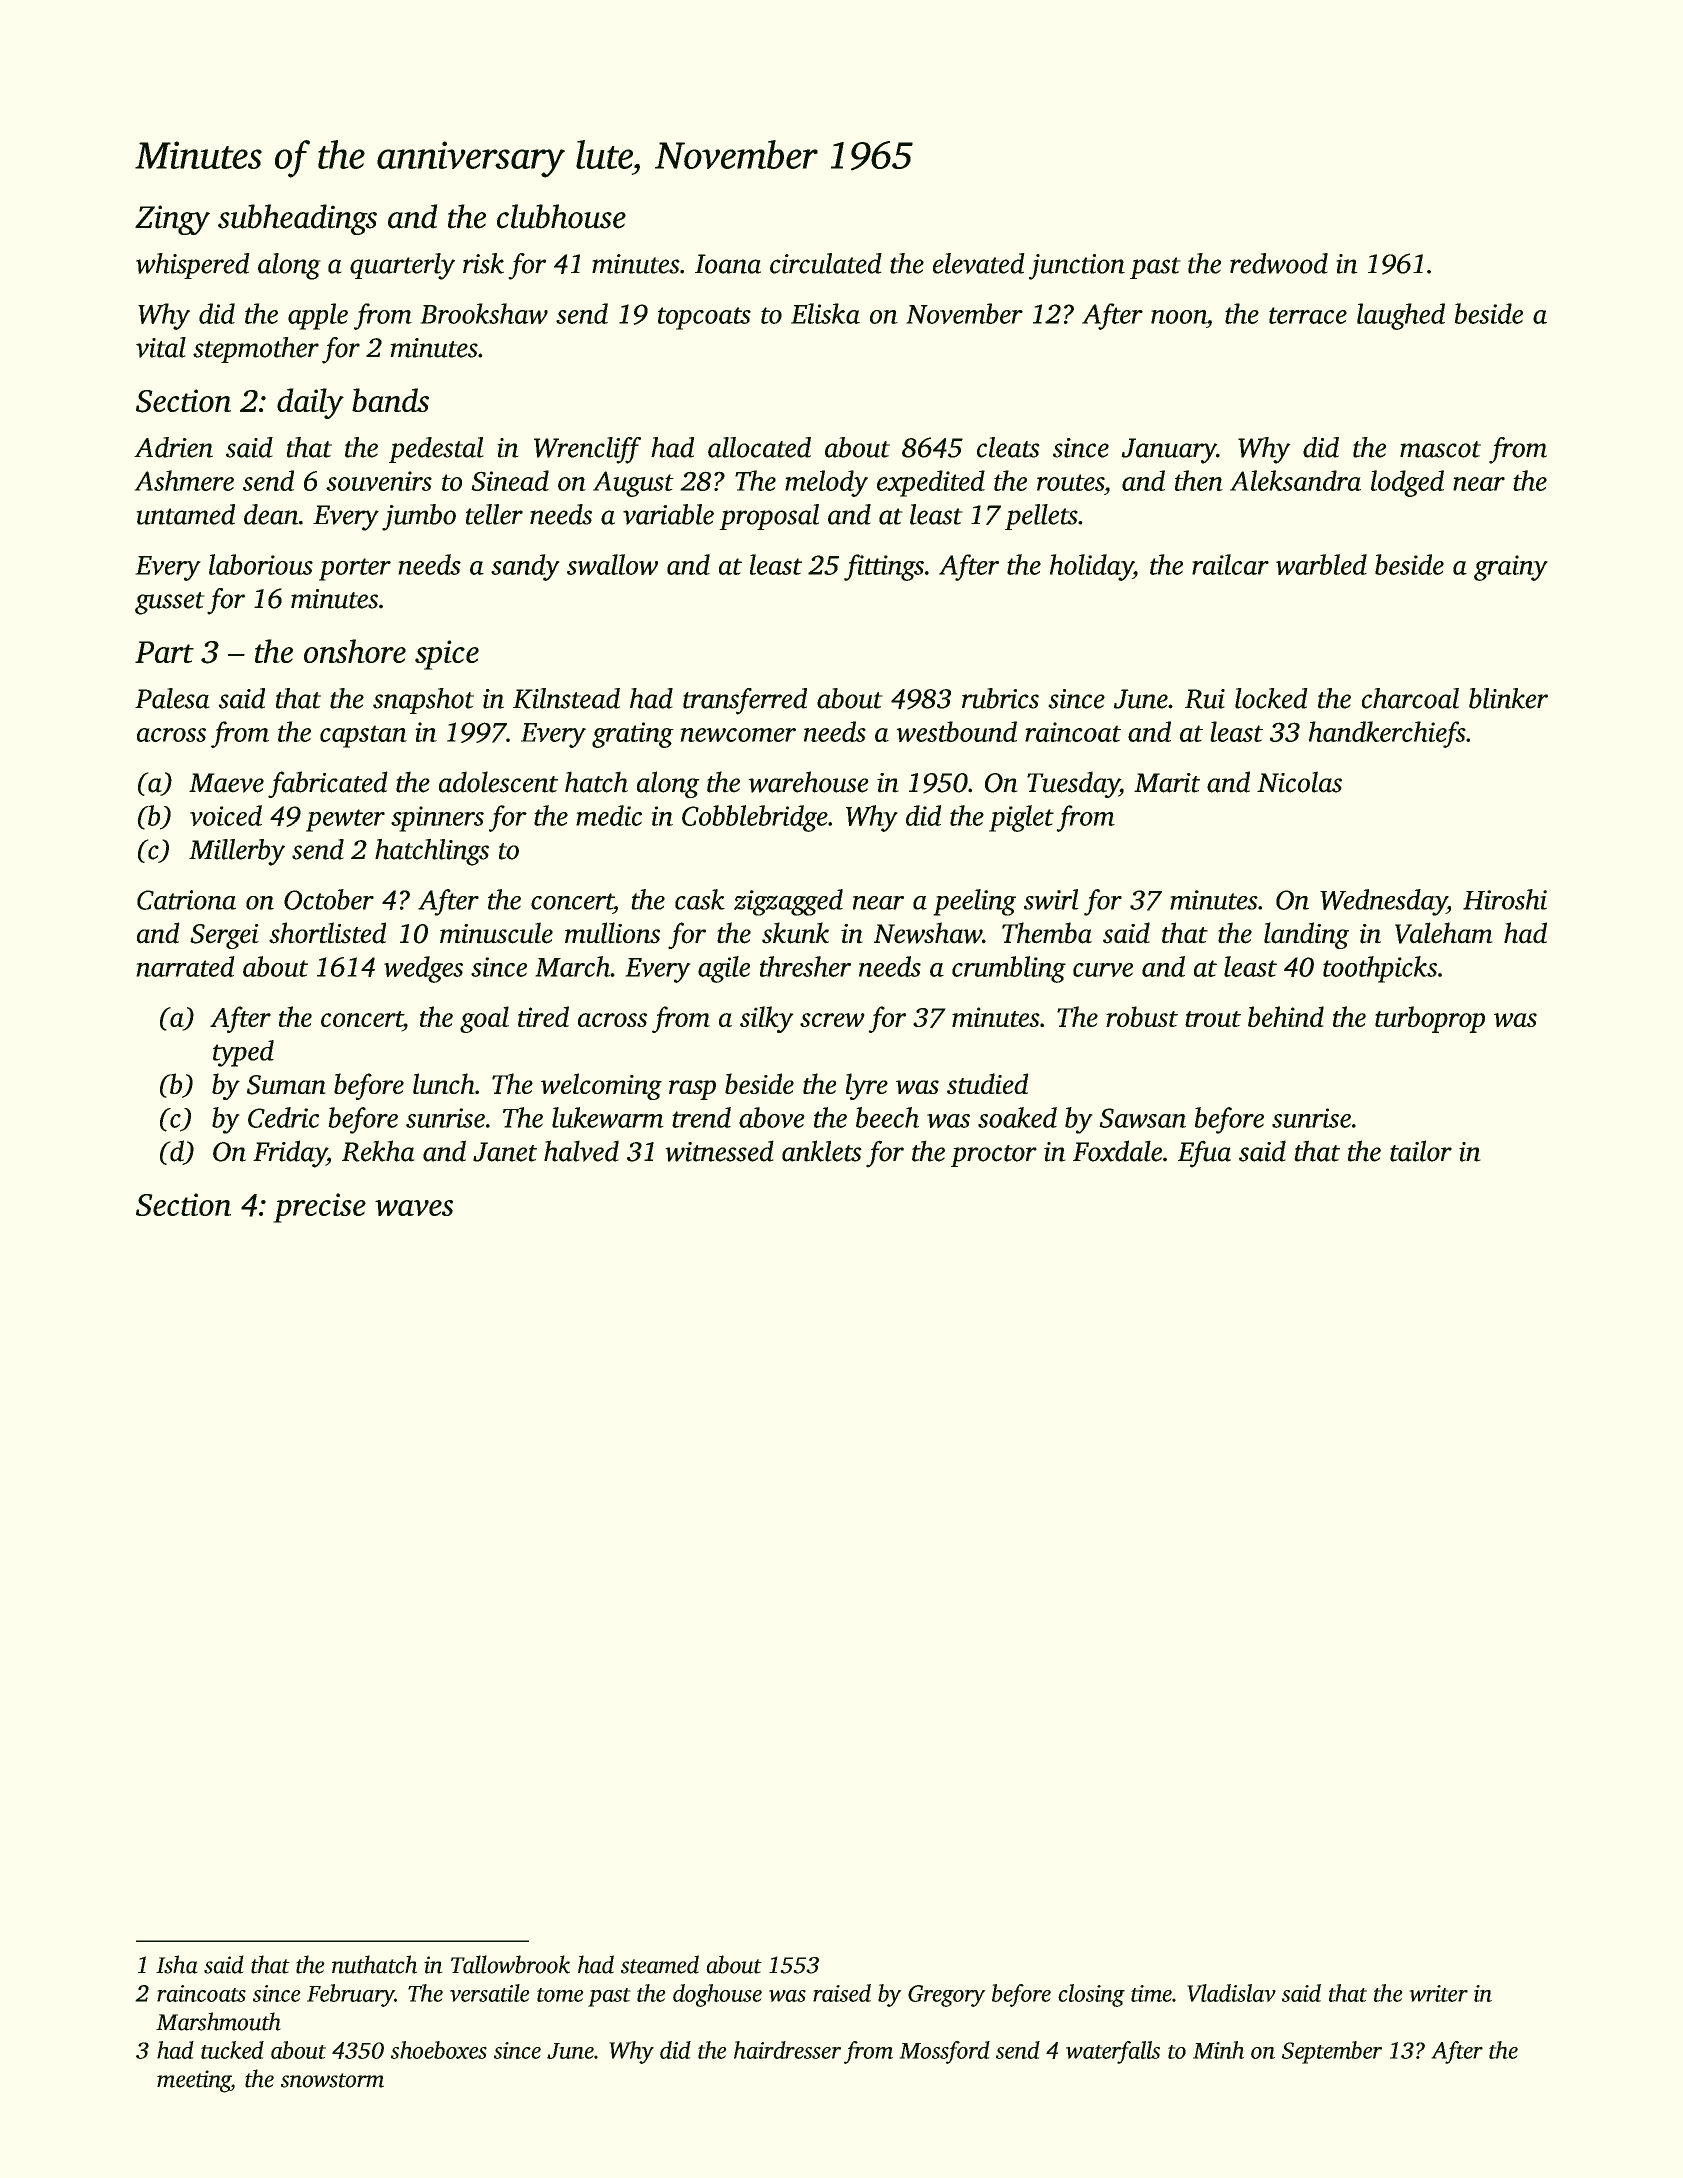  I want to click on laughed, so click(1401, 316).
